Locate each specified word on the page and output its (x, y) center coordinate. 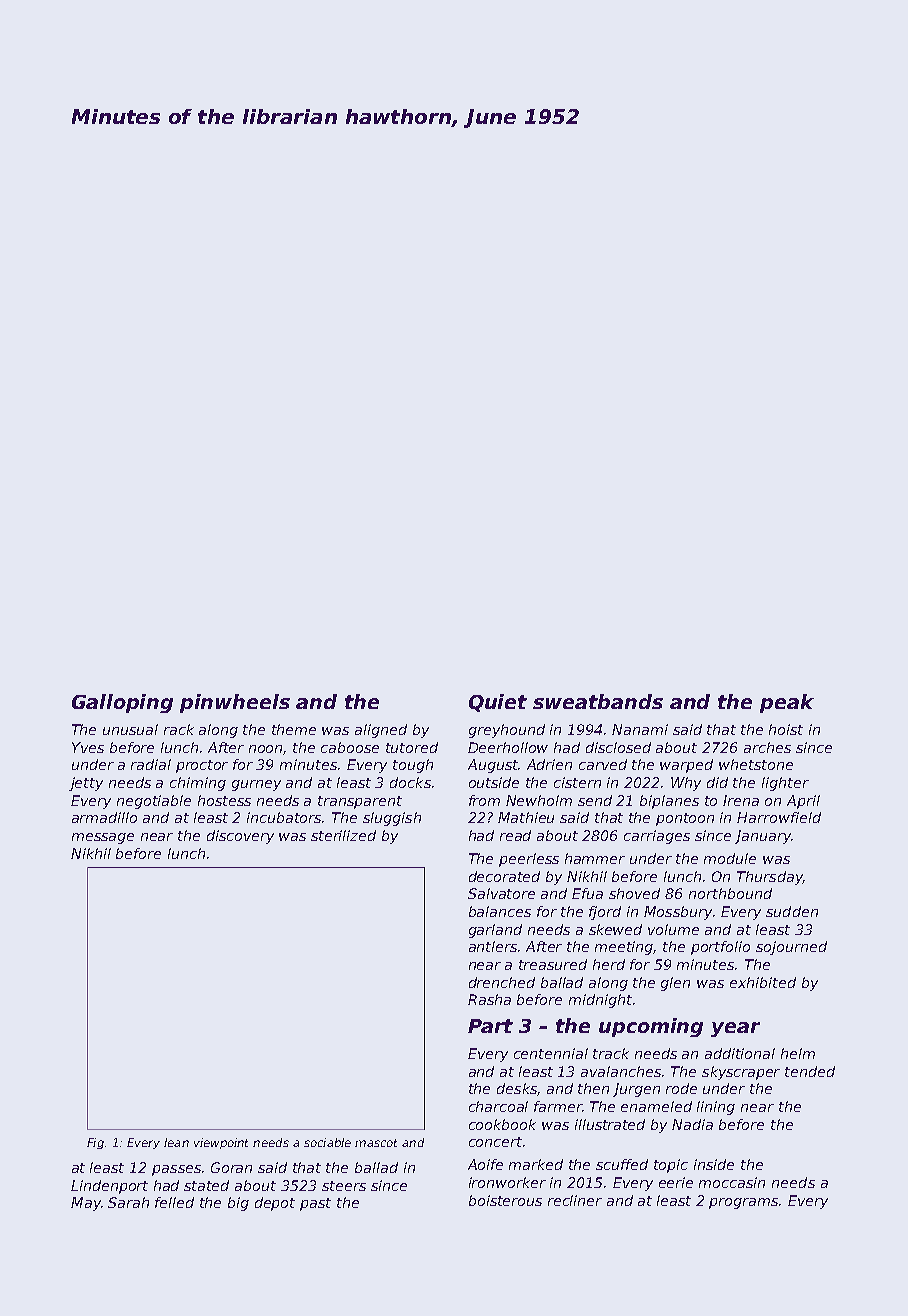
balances (500, 911)
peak (787, 703)
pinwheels (235, 703)
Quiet (498, 703)
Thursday (770, 878)
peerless (529, 860)
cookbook (502, 1124)
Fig (95, 1143)
